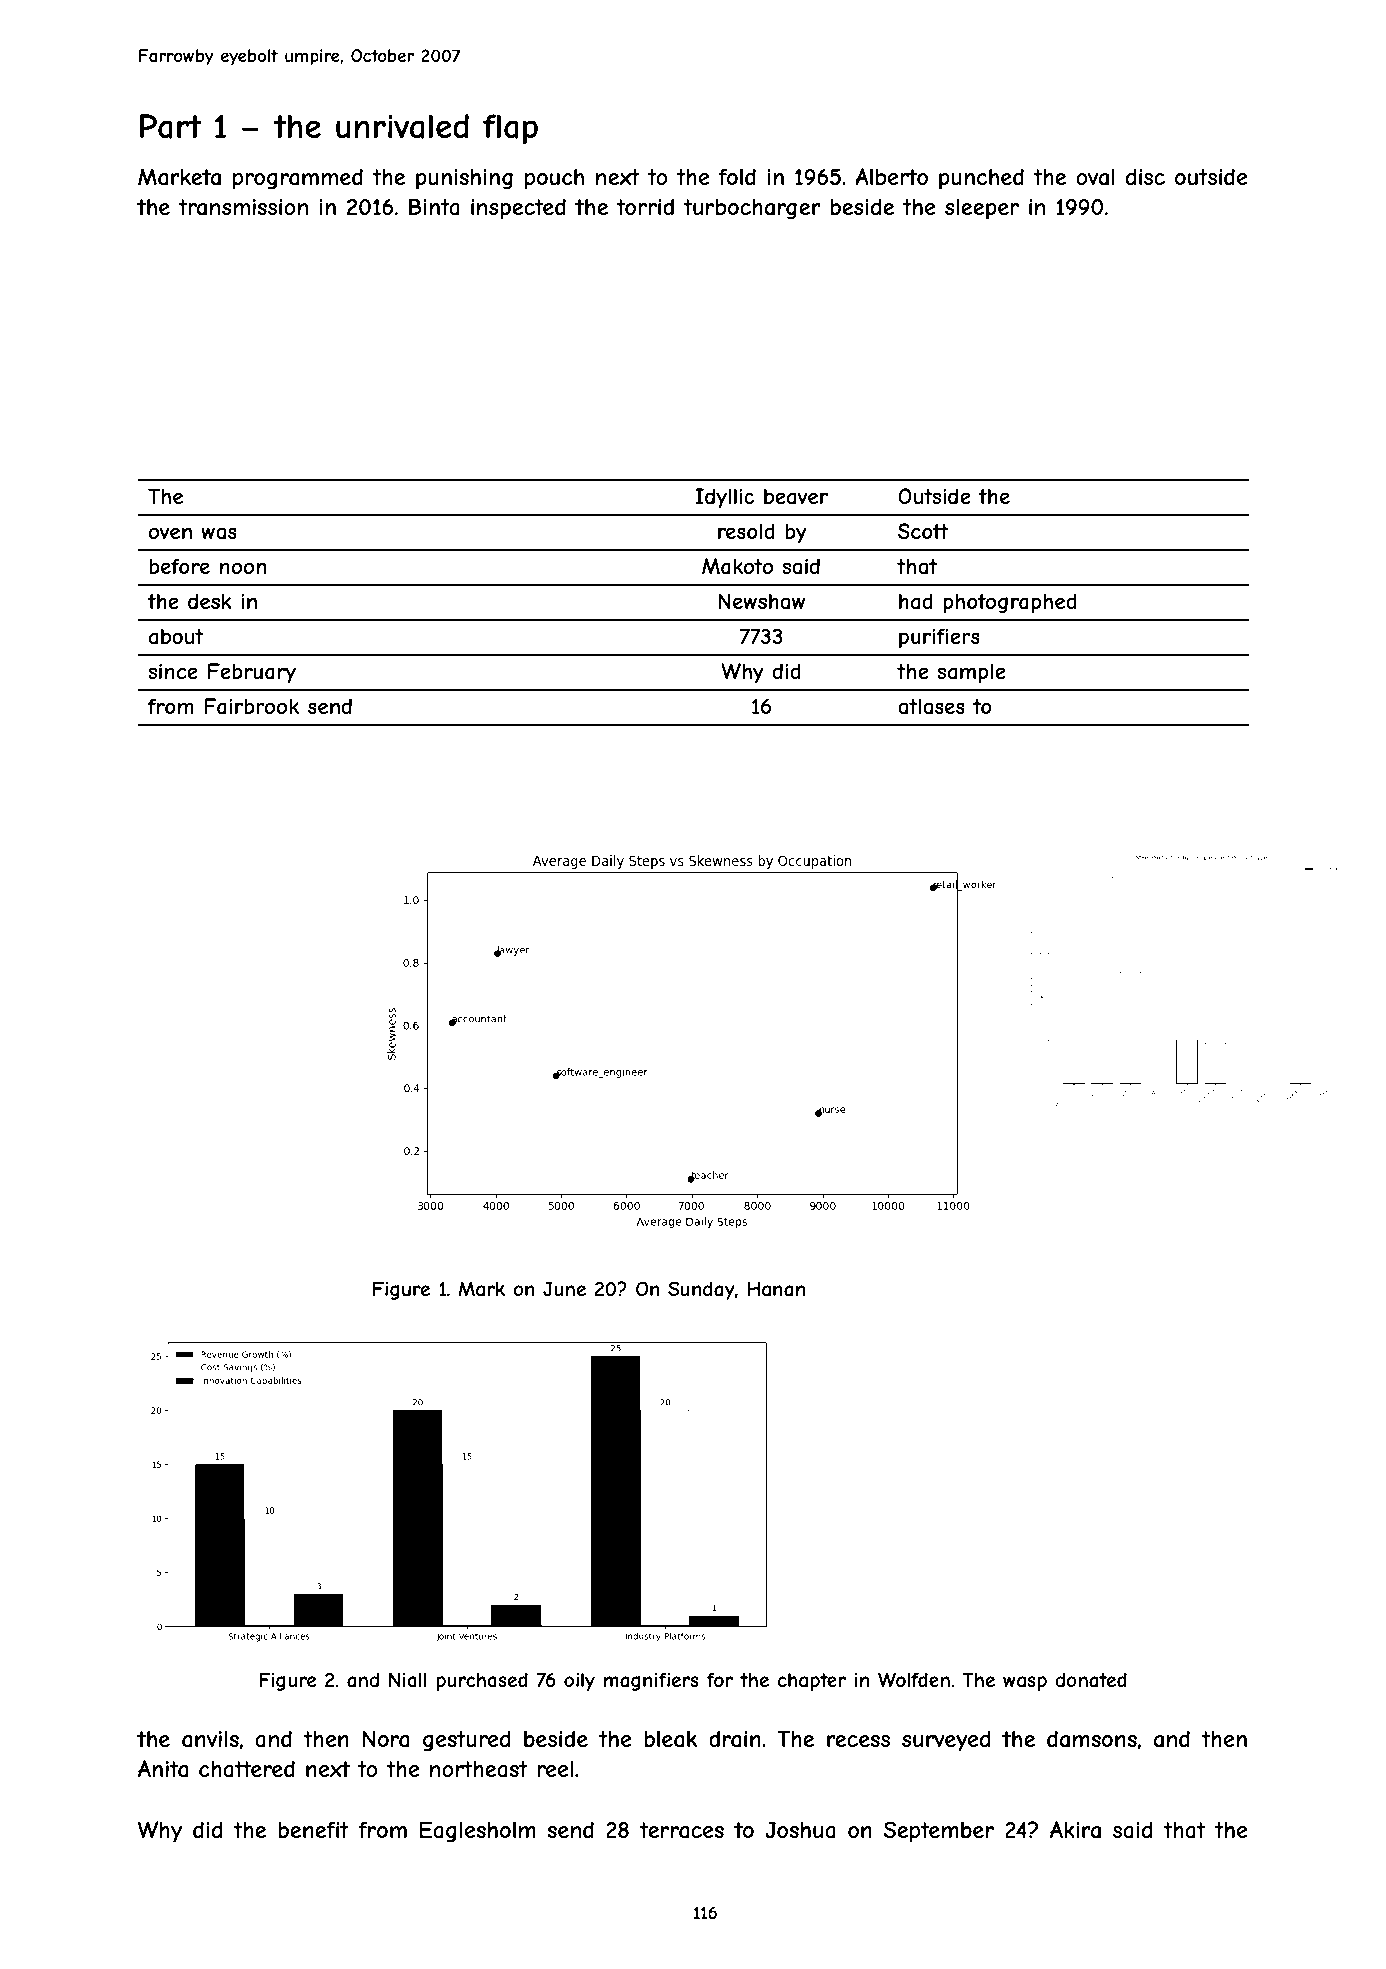 This screenshot has width=1386, height=1969. What do you see at coordinates (408, 1680) in the screenshot?
I see `Niall` at bounding box center [408, 1680].
